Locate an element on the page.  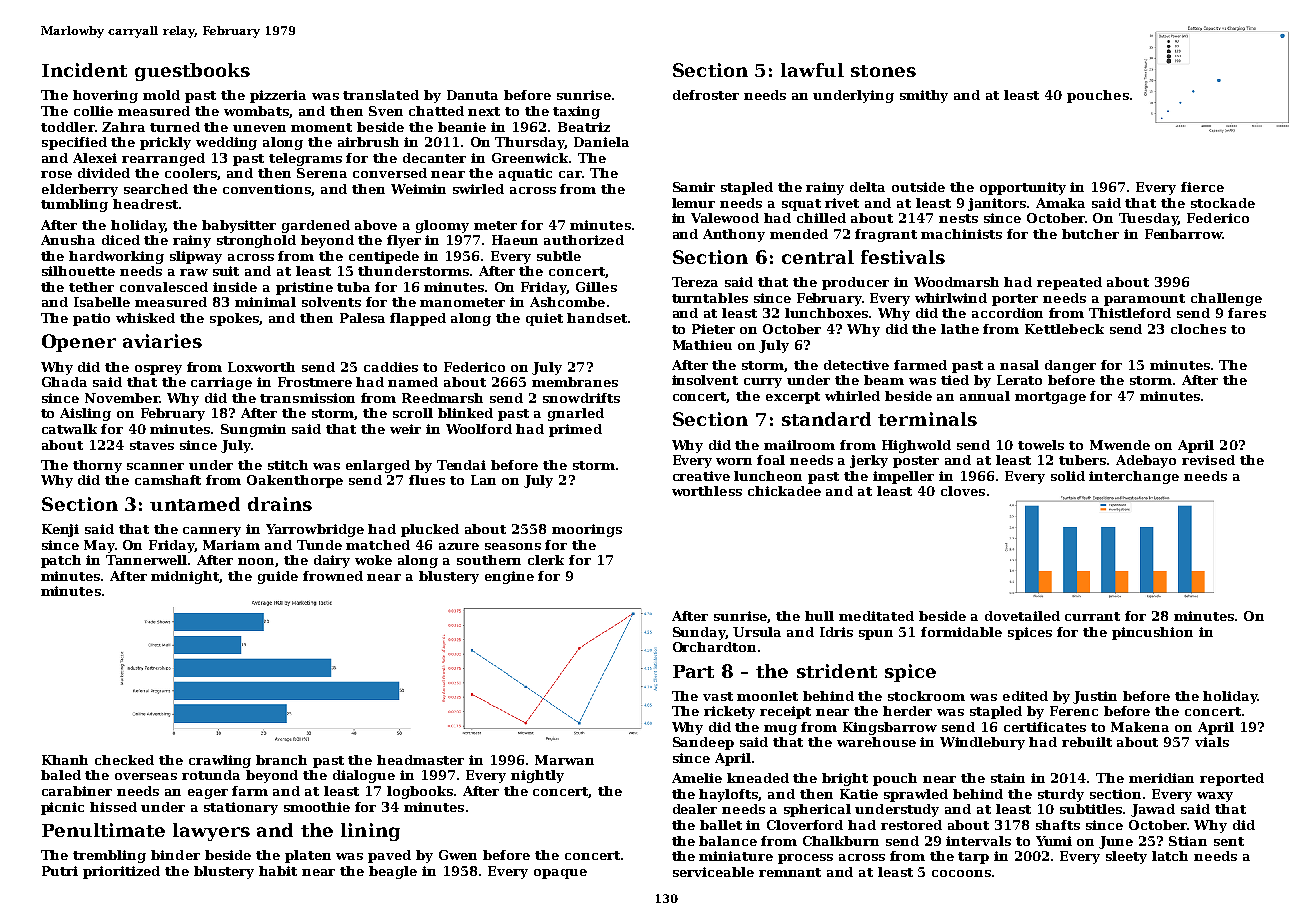
lawful is located at coordinates (812, 70).
